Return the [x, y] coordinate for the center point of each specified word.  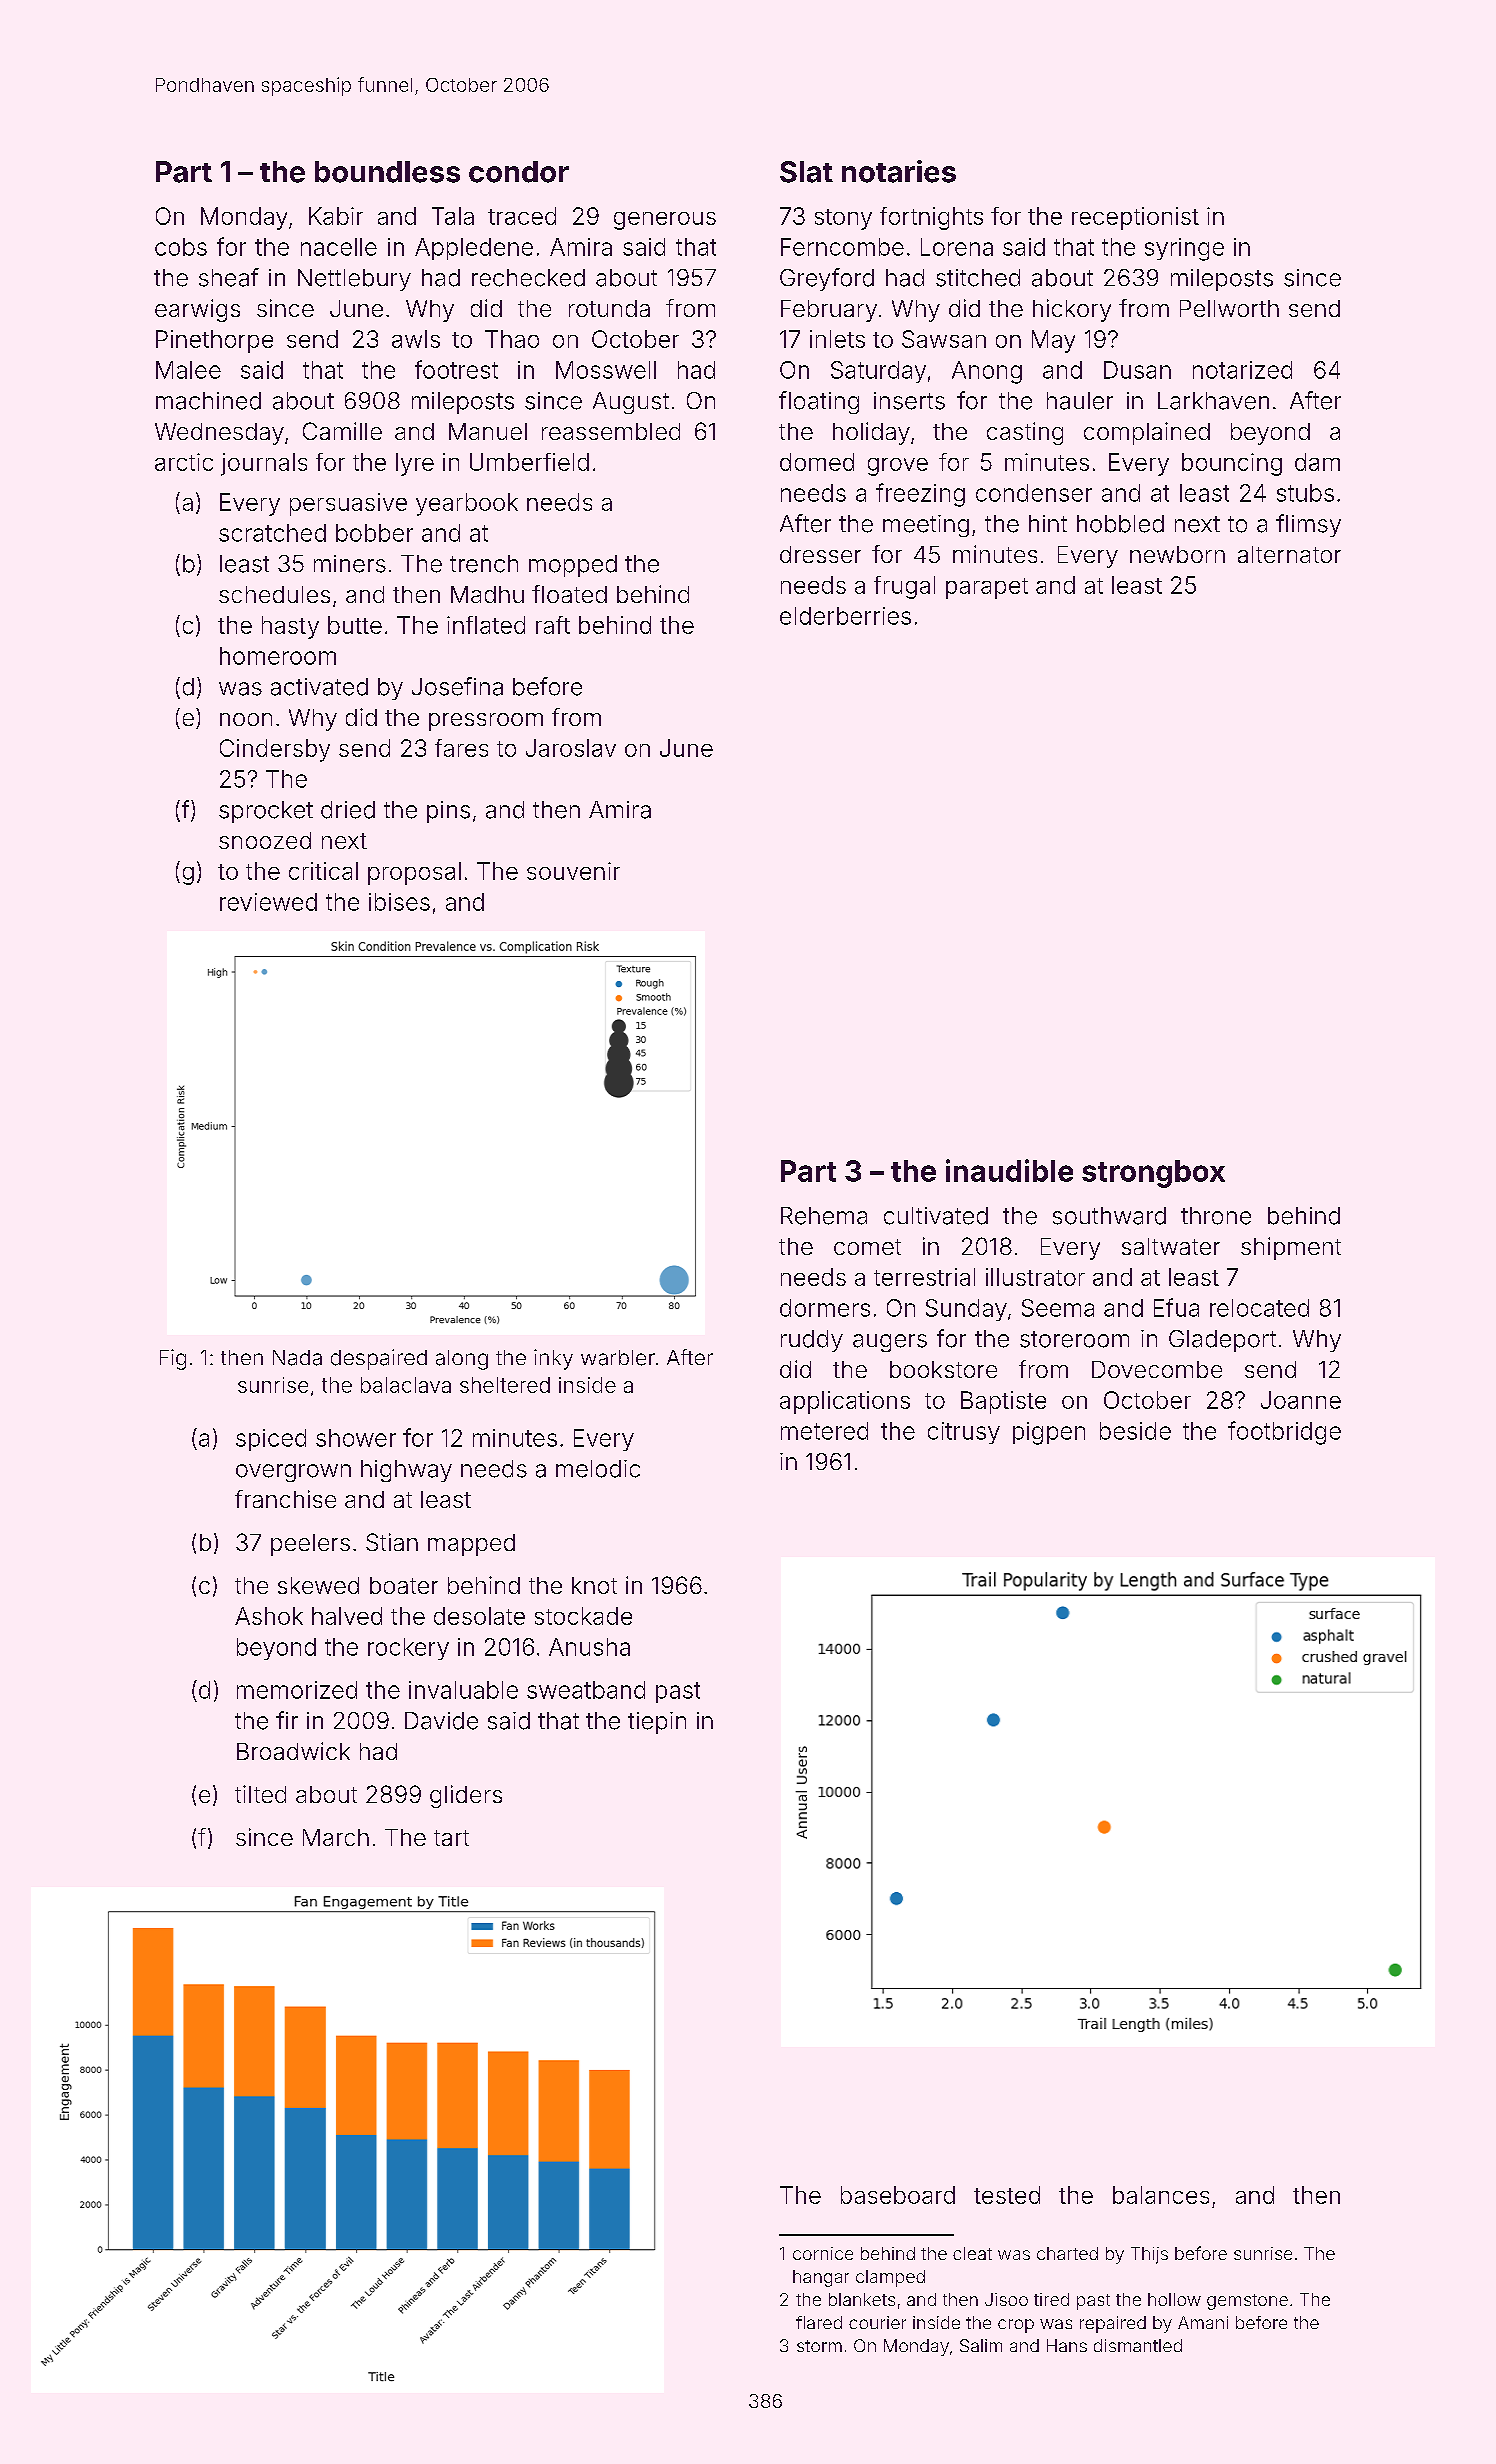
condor [519, 172]
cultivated [936, 1216]
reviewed [268, 902]
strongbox [1153, 1174]
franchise [285, 1499]
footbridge [1284, 1433]
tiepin [657, 1723]
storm [819, 2346]
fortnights [931, 218]
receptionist [1135, 218]
